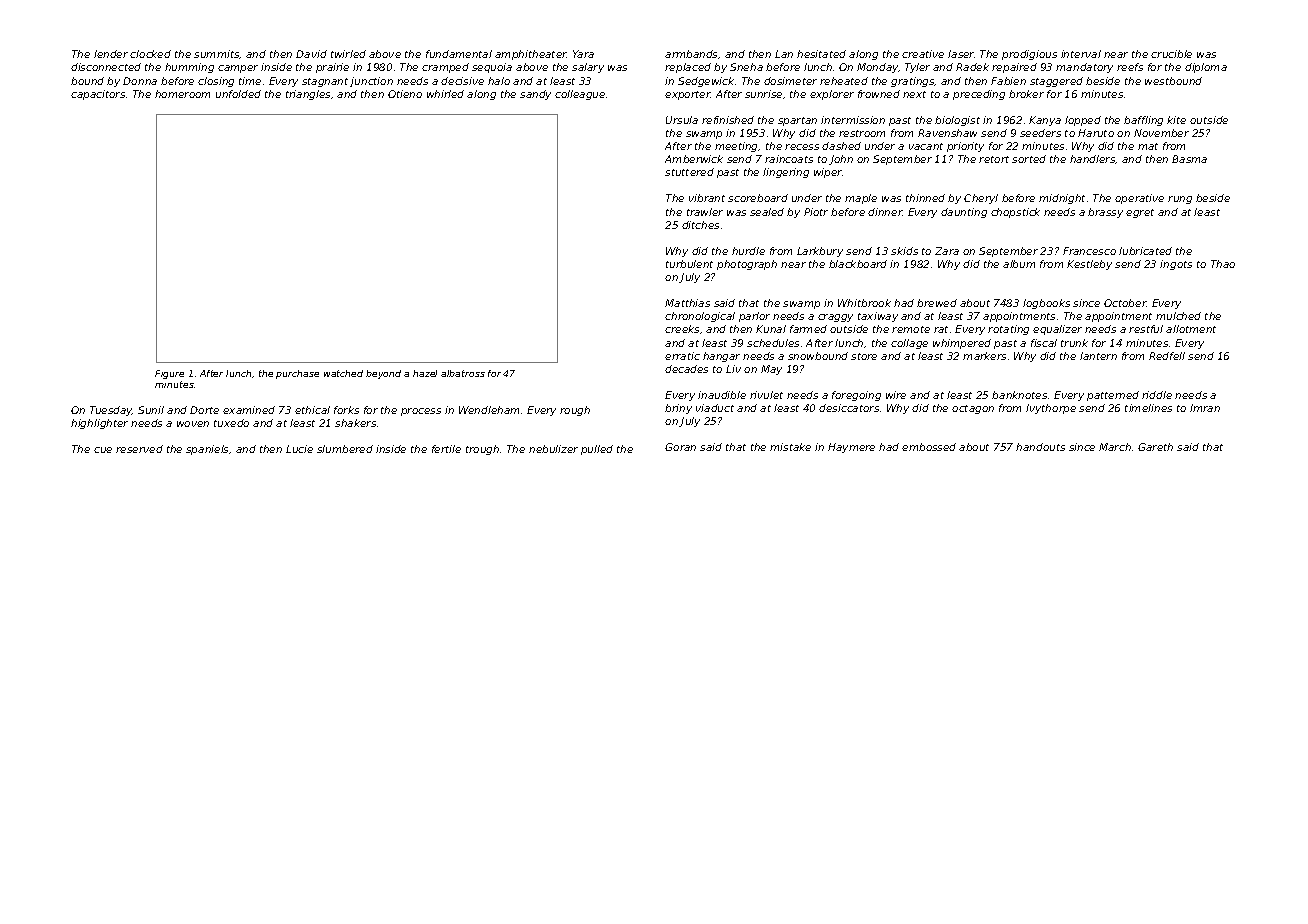  Describe the element at coordinates (238, 94) in the screenshot. I see `unfolded` at that location.
